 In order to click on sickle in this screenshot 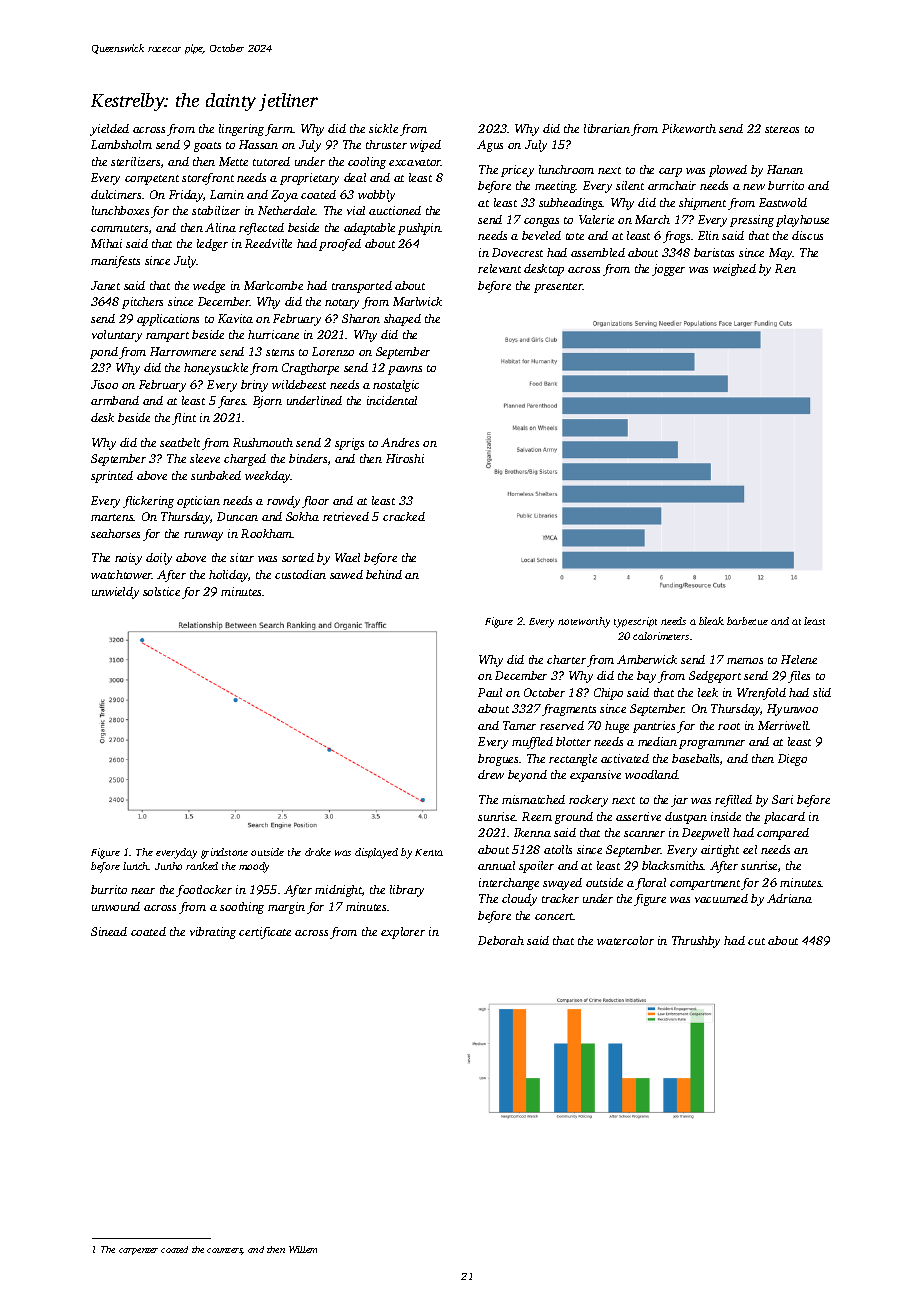, I will do `click(383, 128)`.
